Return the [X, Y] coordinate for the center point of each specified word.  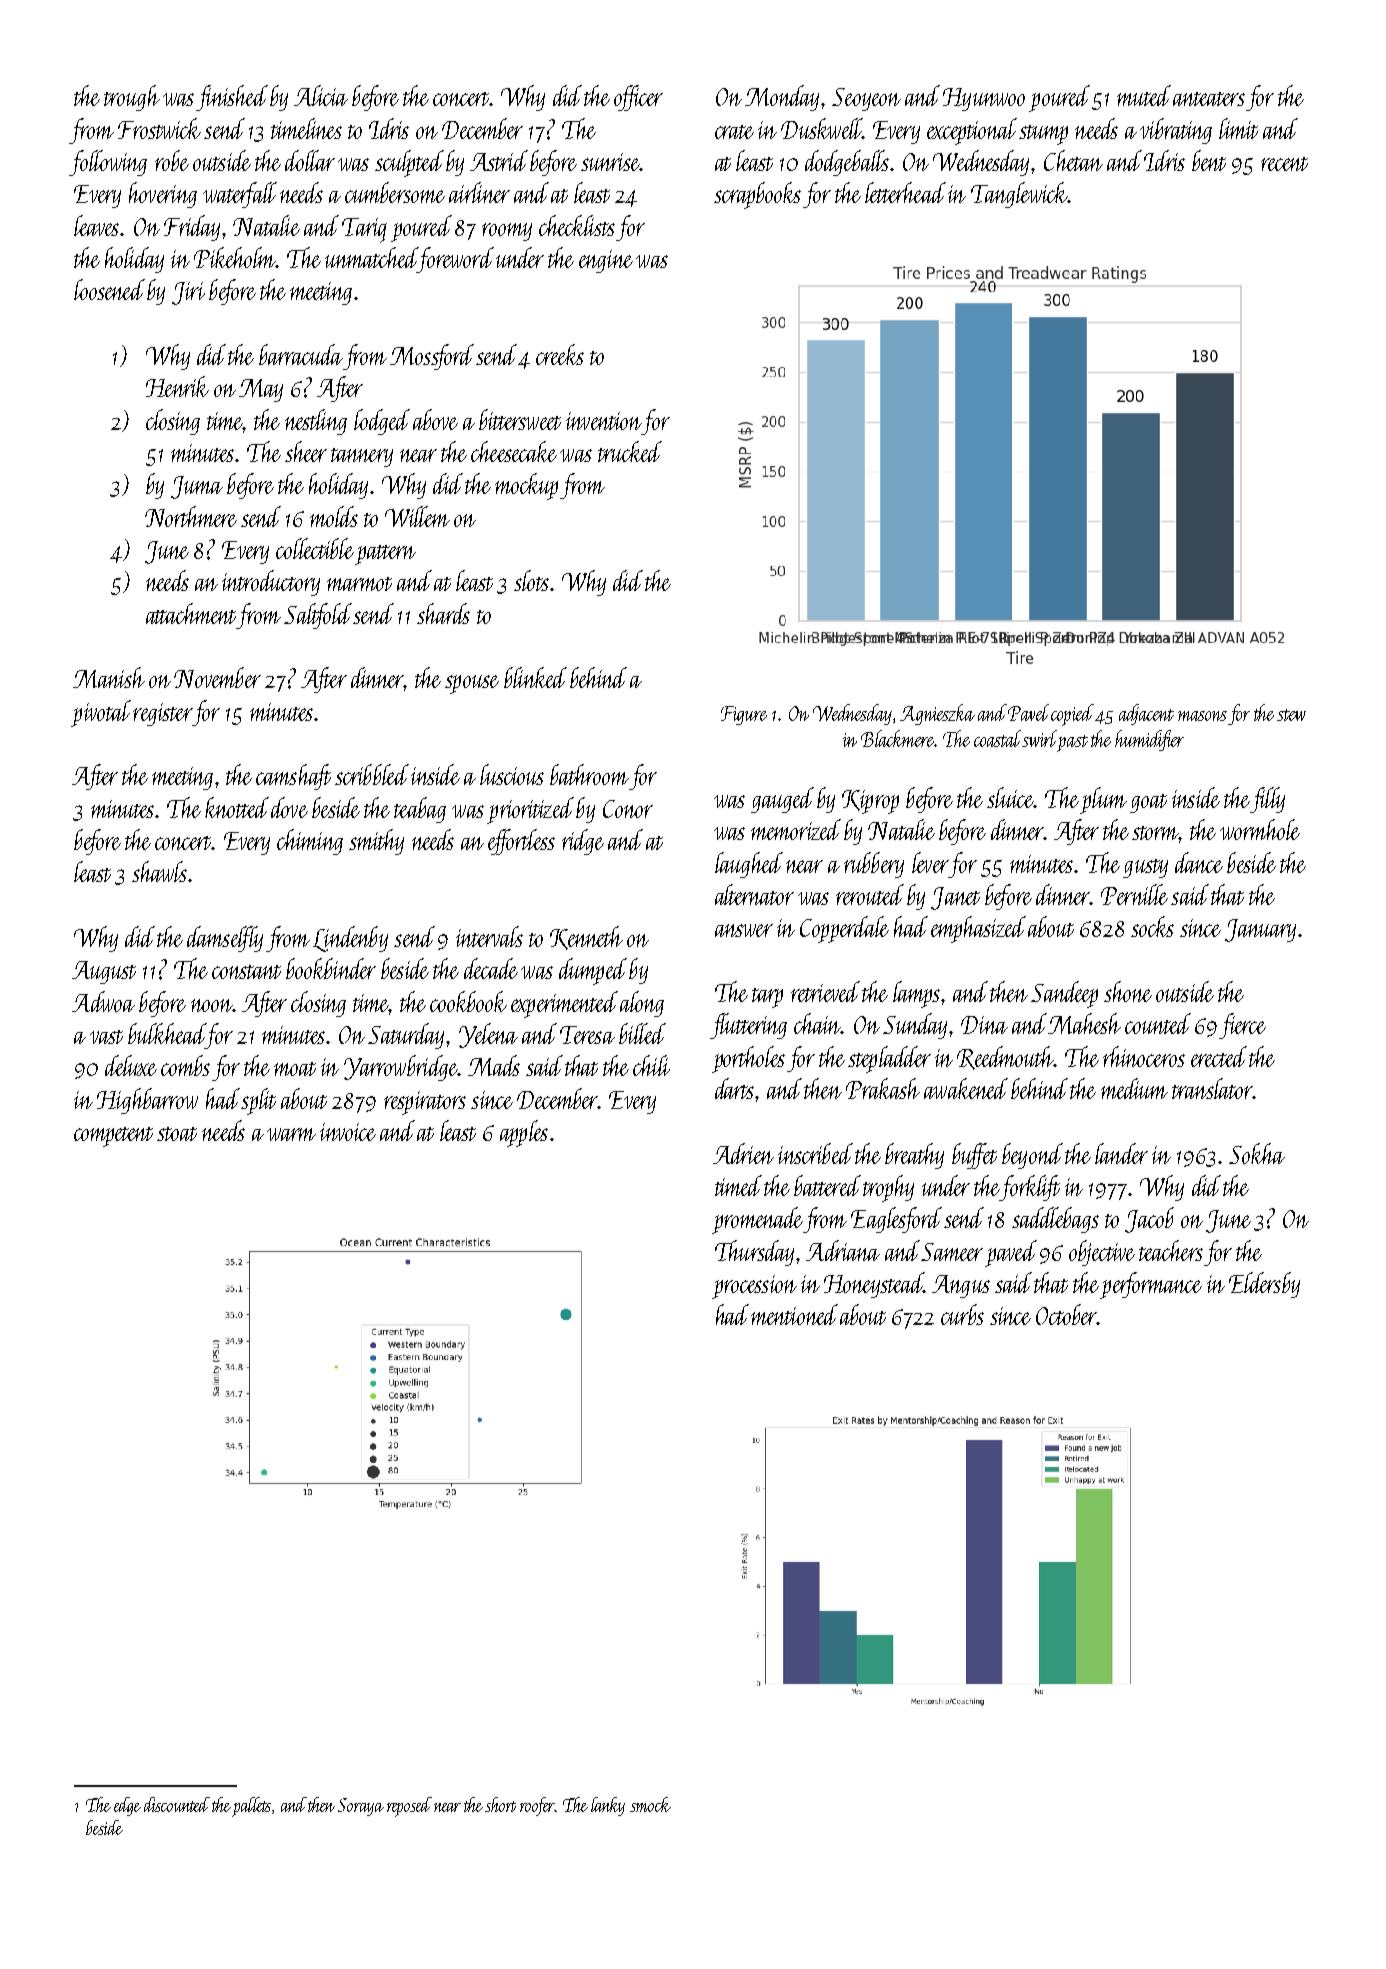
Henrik [177, 386]
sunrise [610, 162]
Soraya [361, 1807]
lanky [608, 1806]
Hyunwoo [984, 99]
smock [650, 1804]
